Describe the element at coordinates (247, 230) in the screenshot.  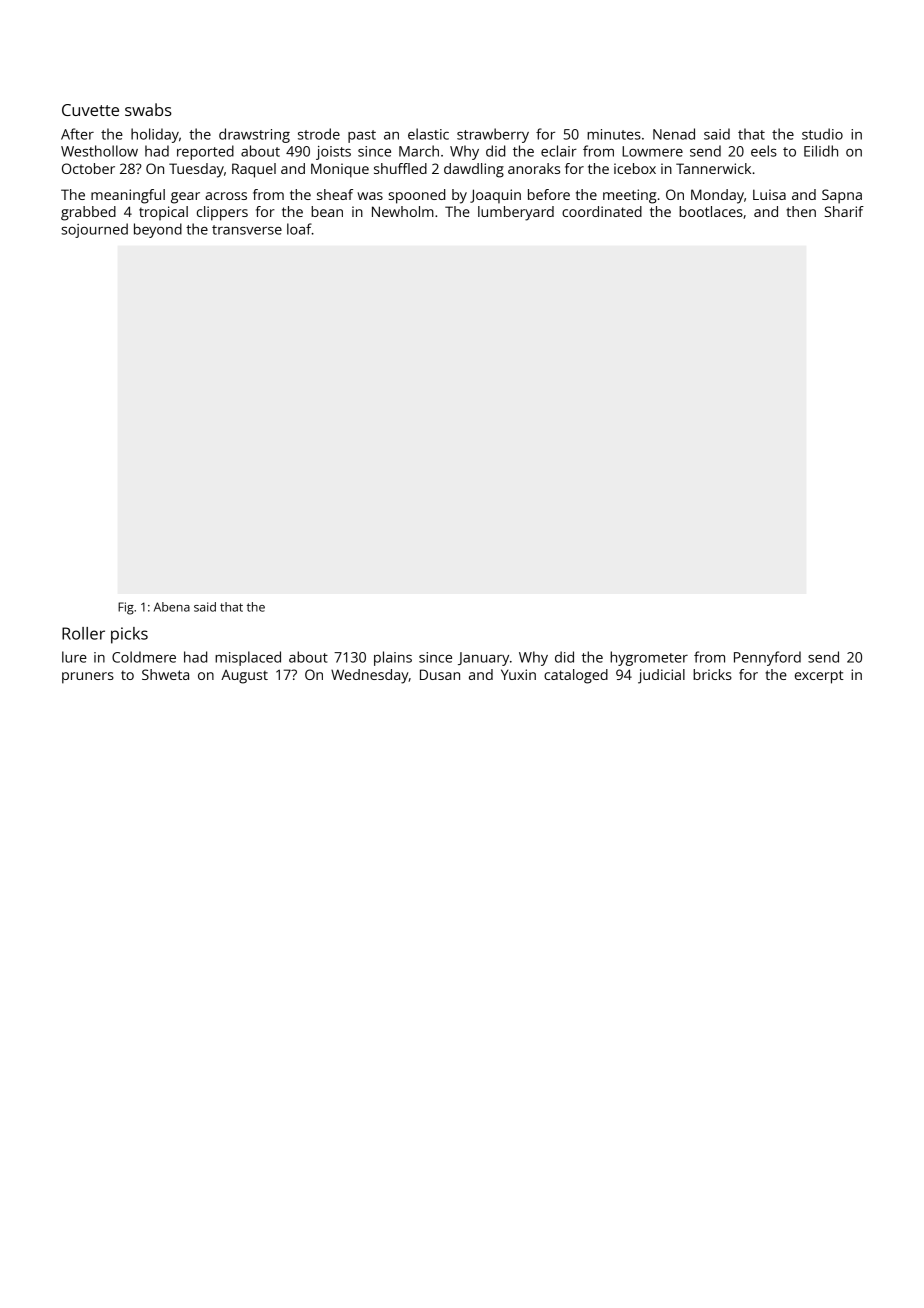
I see `transverse` at that location.
